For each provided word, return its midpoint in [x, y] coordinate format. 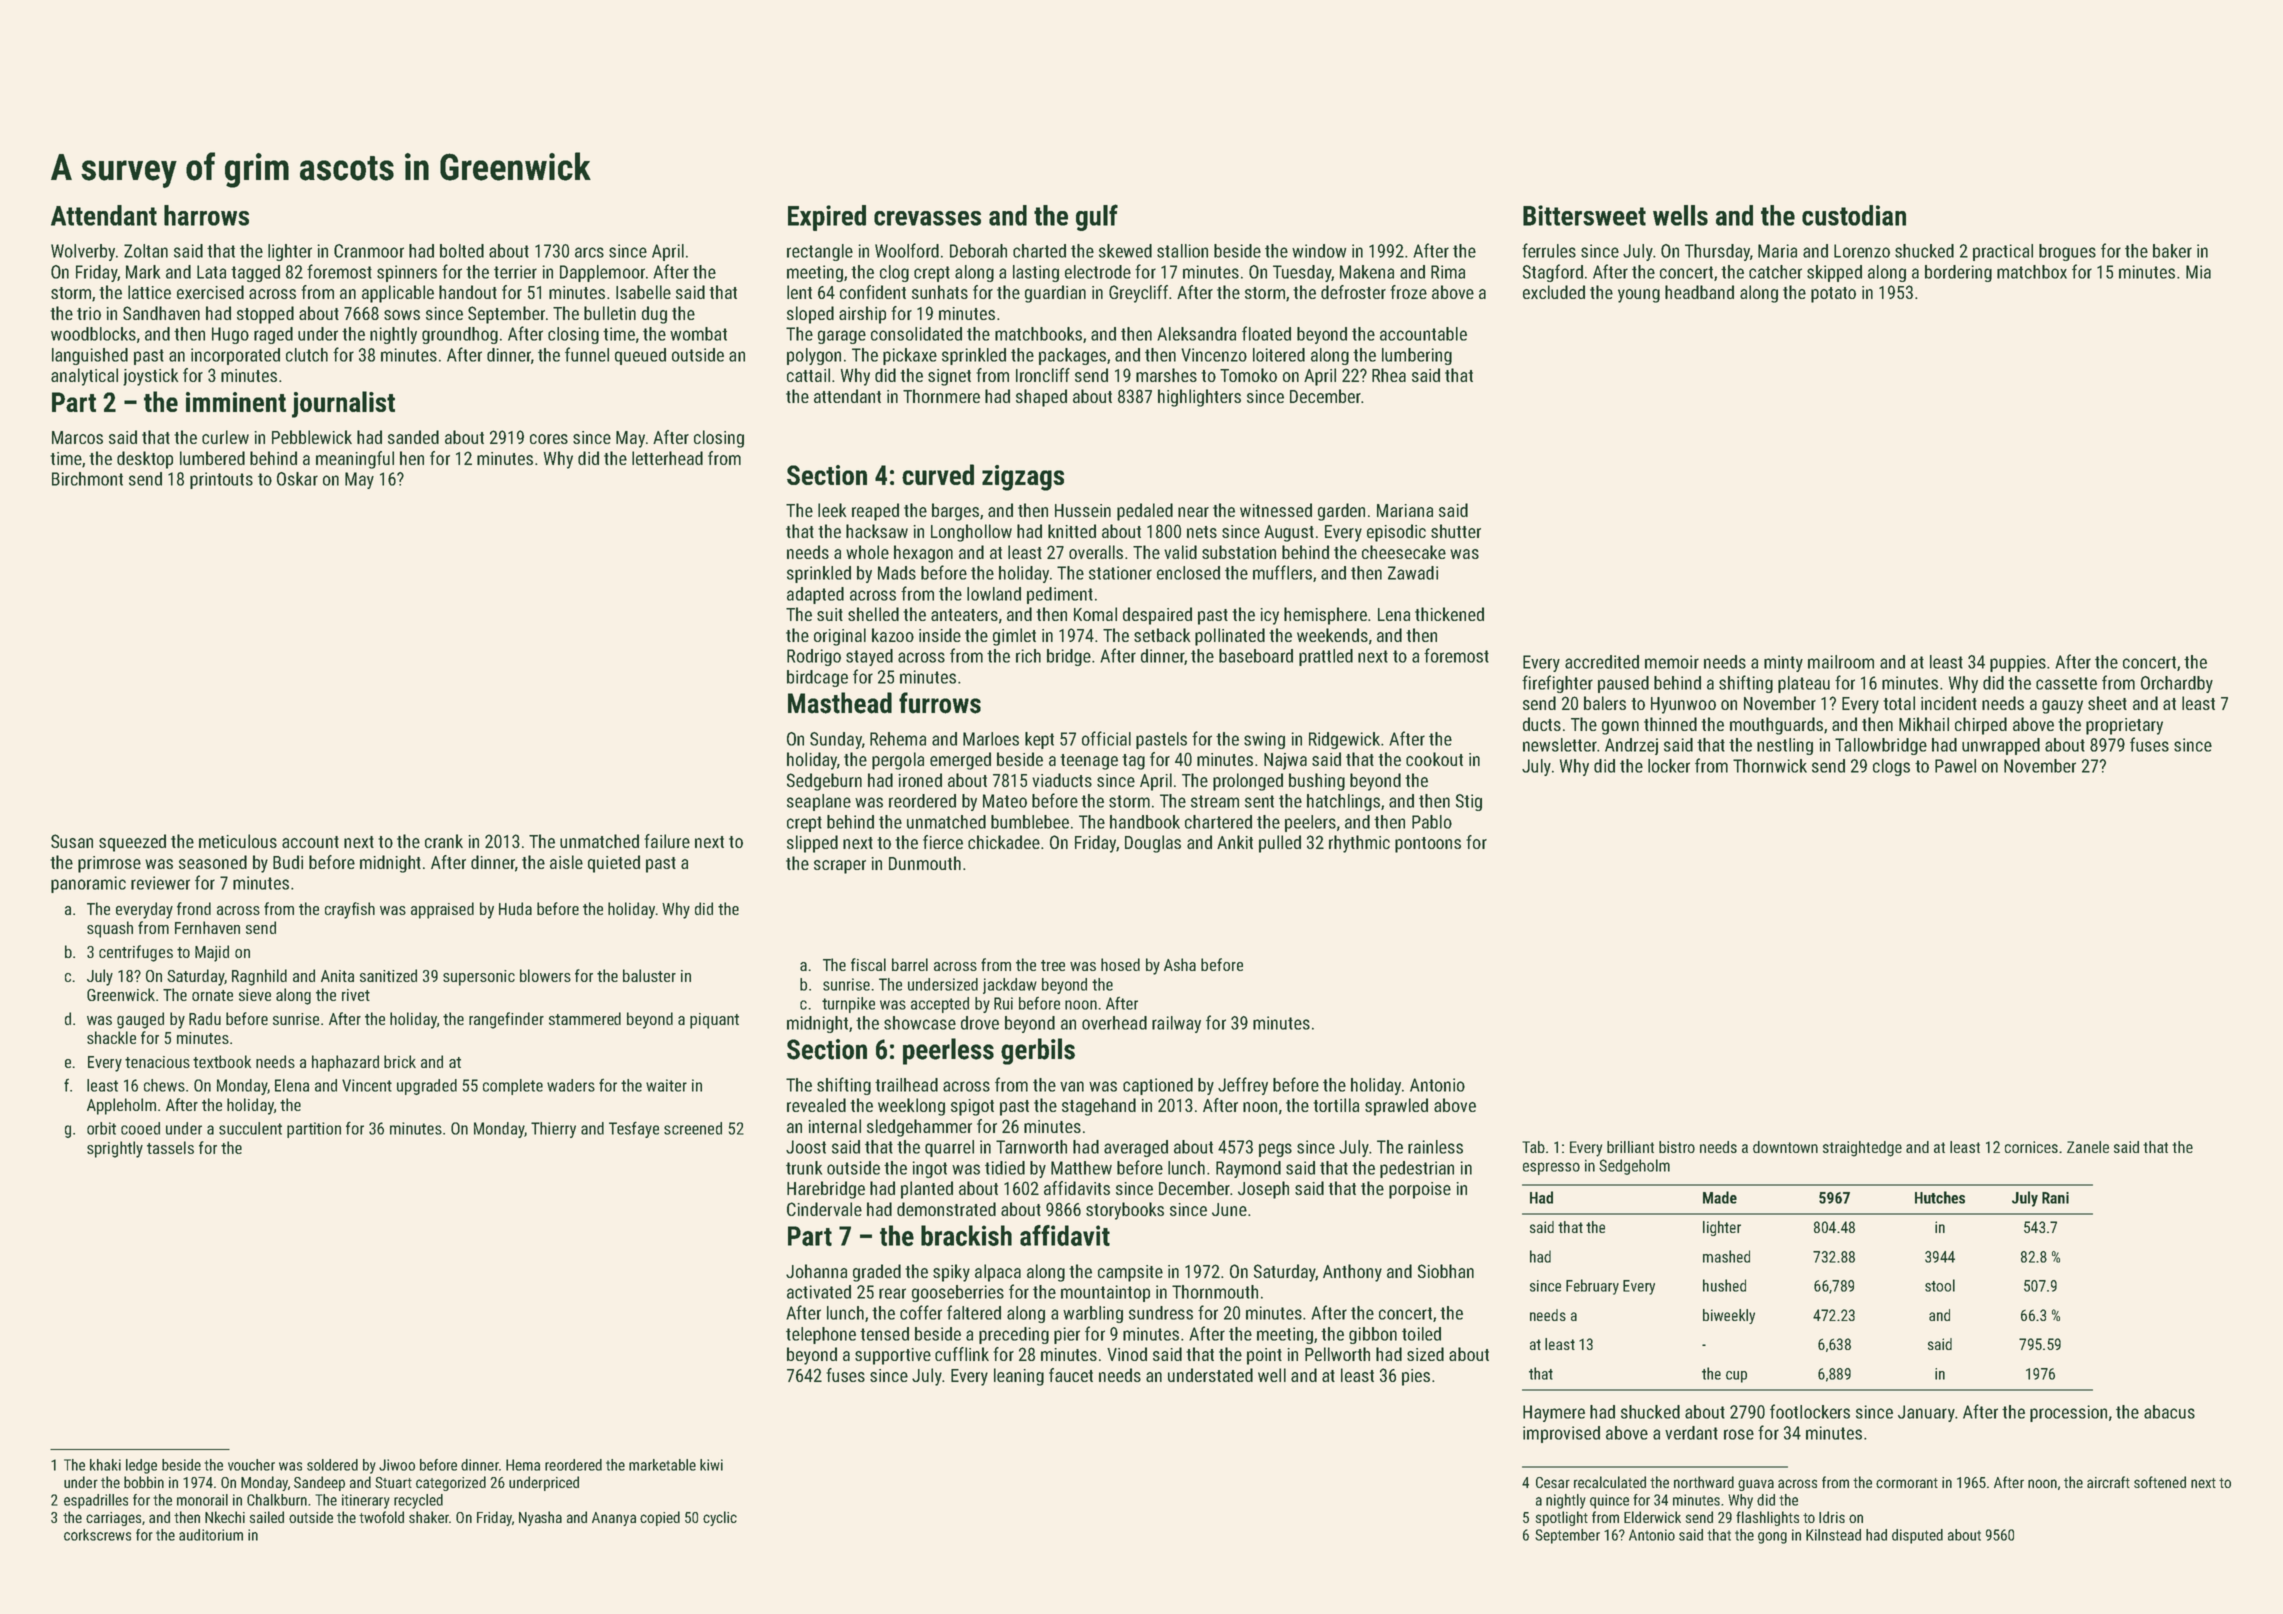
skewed [1125, 251]
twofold [381, 1517]
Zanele [2088, 1147]
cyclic [720, 1518]
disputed [1917, 1536]
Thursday [1717, 252]
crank [444, 841]
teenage [1089, 762]
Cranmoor [369, 251]
